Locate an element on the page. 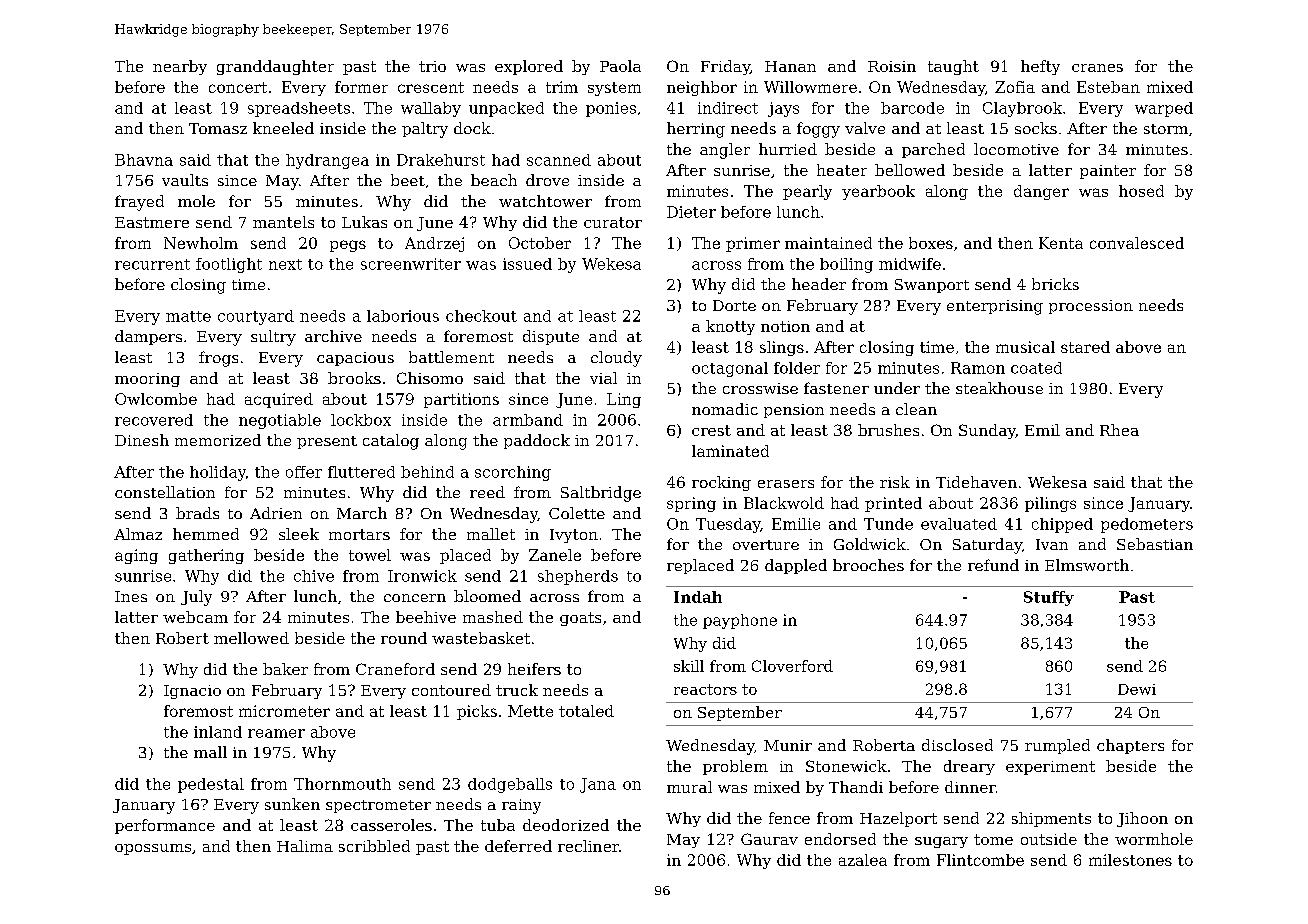 This page has height=924, width=1308. convalesced is located at coordinates (1137, 243).
